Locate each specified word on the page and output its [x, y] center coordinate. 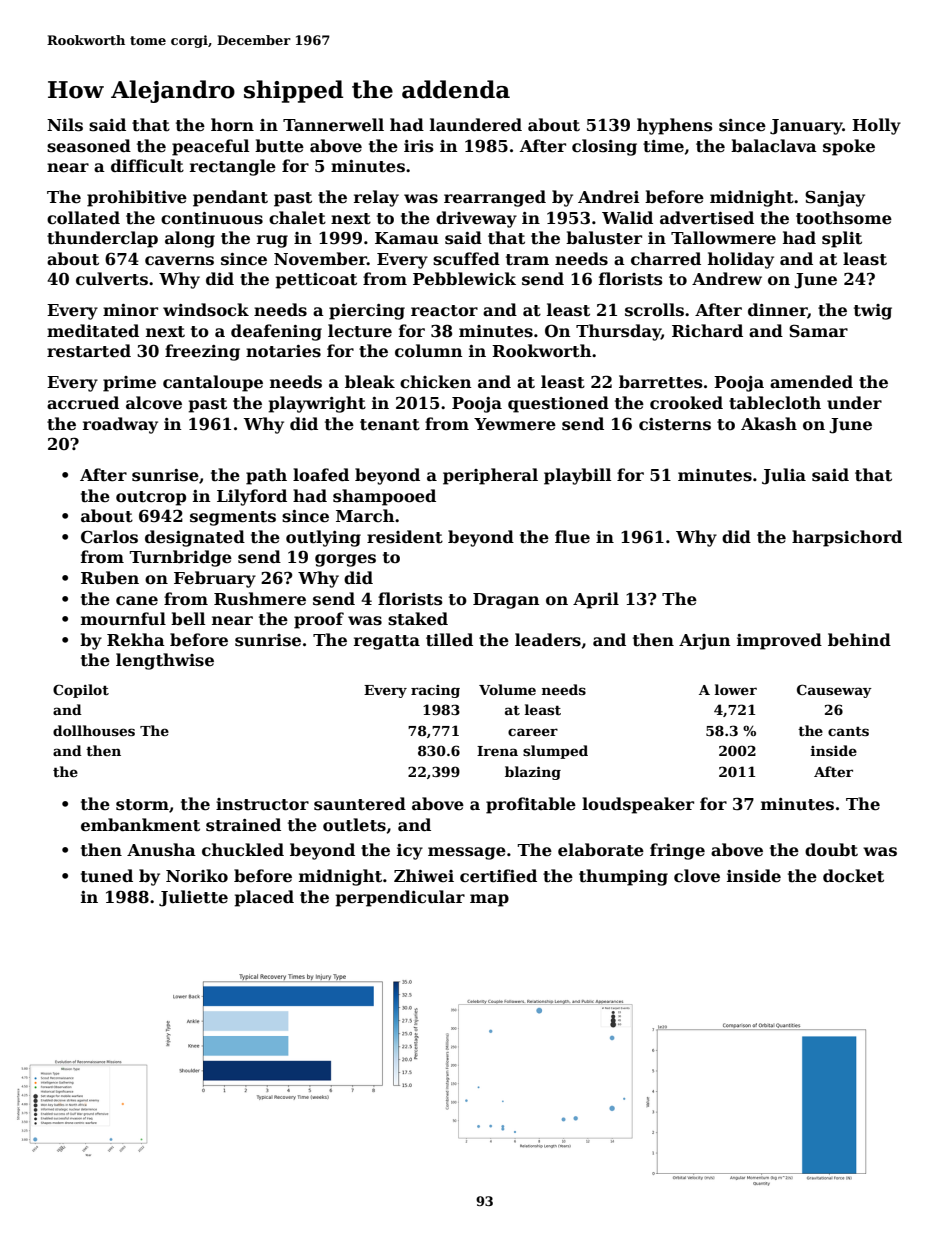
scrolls [654, 310]
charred [666, 259]
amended [811, 382]
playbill [577, 476]
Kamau [407, 238]
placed [264, 898]
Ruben [110, 578]
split [842, 239]
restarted [89, 351]
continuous [212, 218]
